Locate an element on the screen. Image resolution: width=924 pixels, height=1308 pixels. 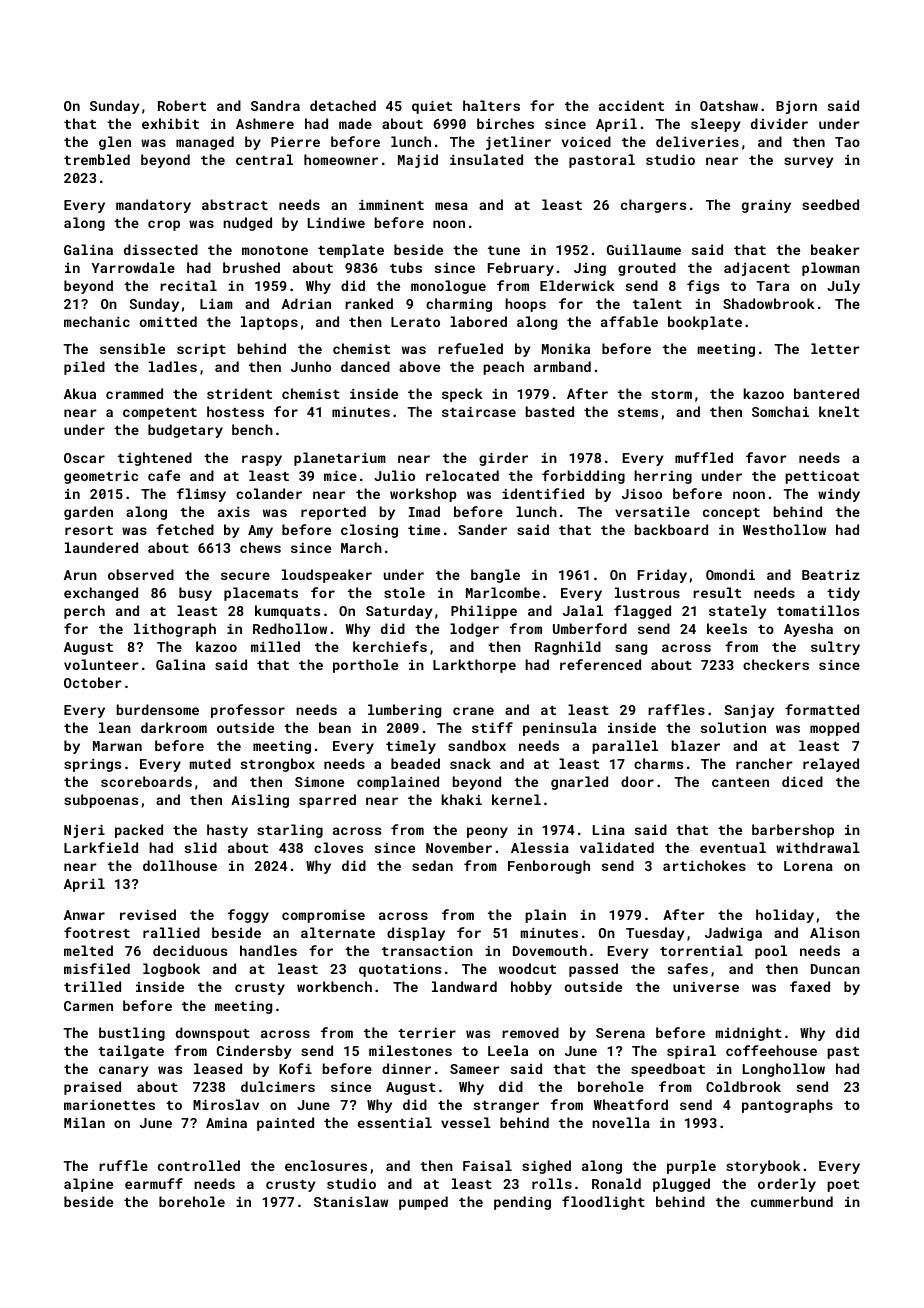
quiet is located at coordinates (432, 107).
